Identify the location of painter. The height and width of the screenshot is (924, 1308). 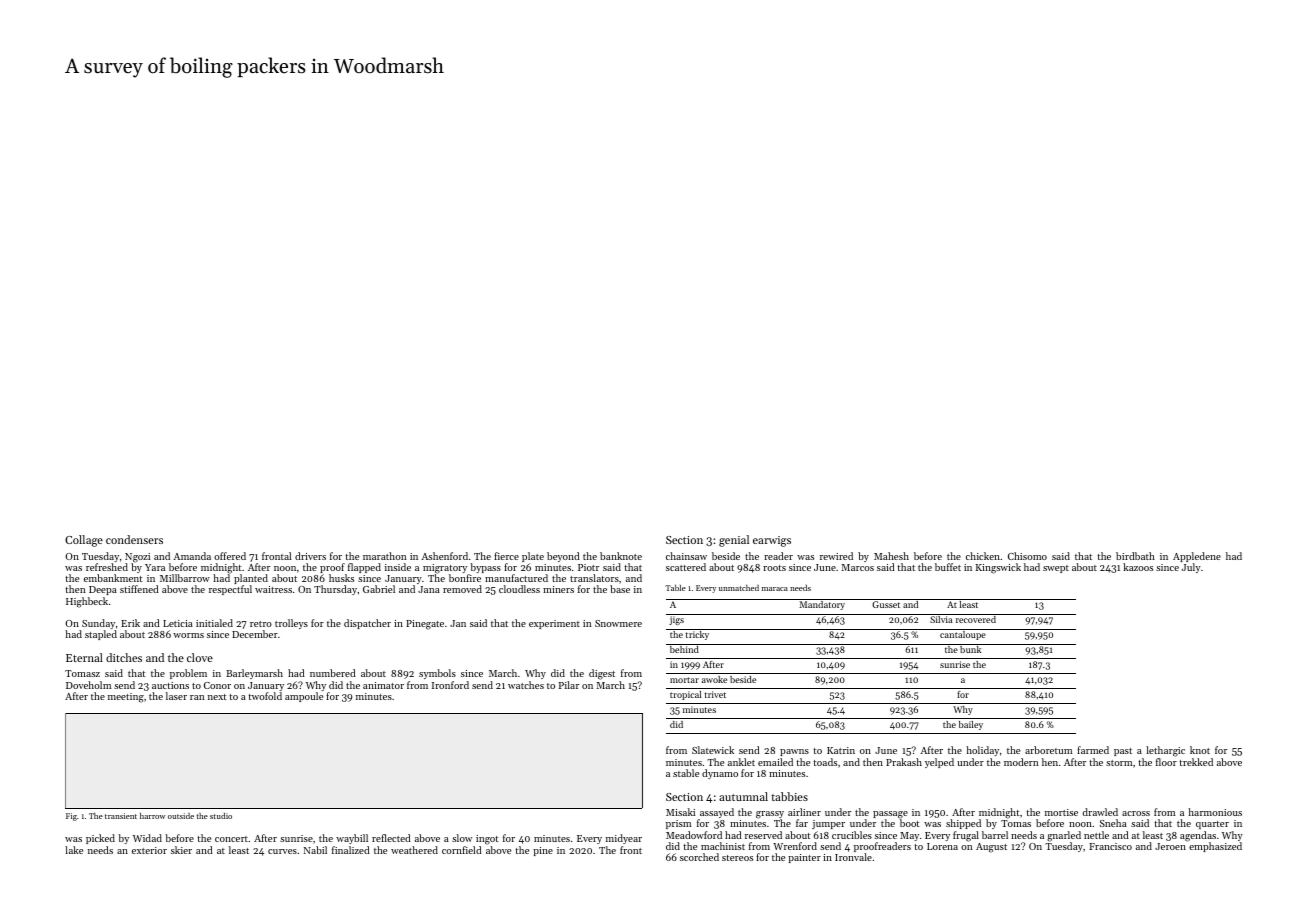
(804, 858).
